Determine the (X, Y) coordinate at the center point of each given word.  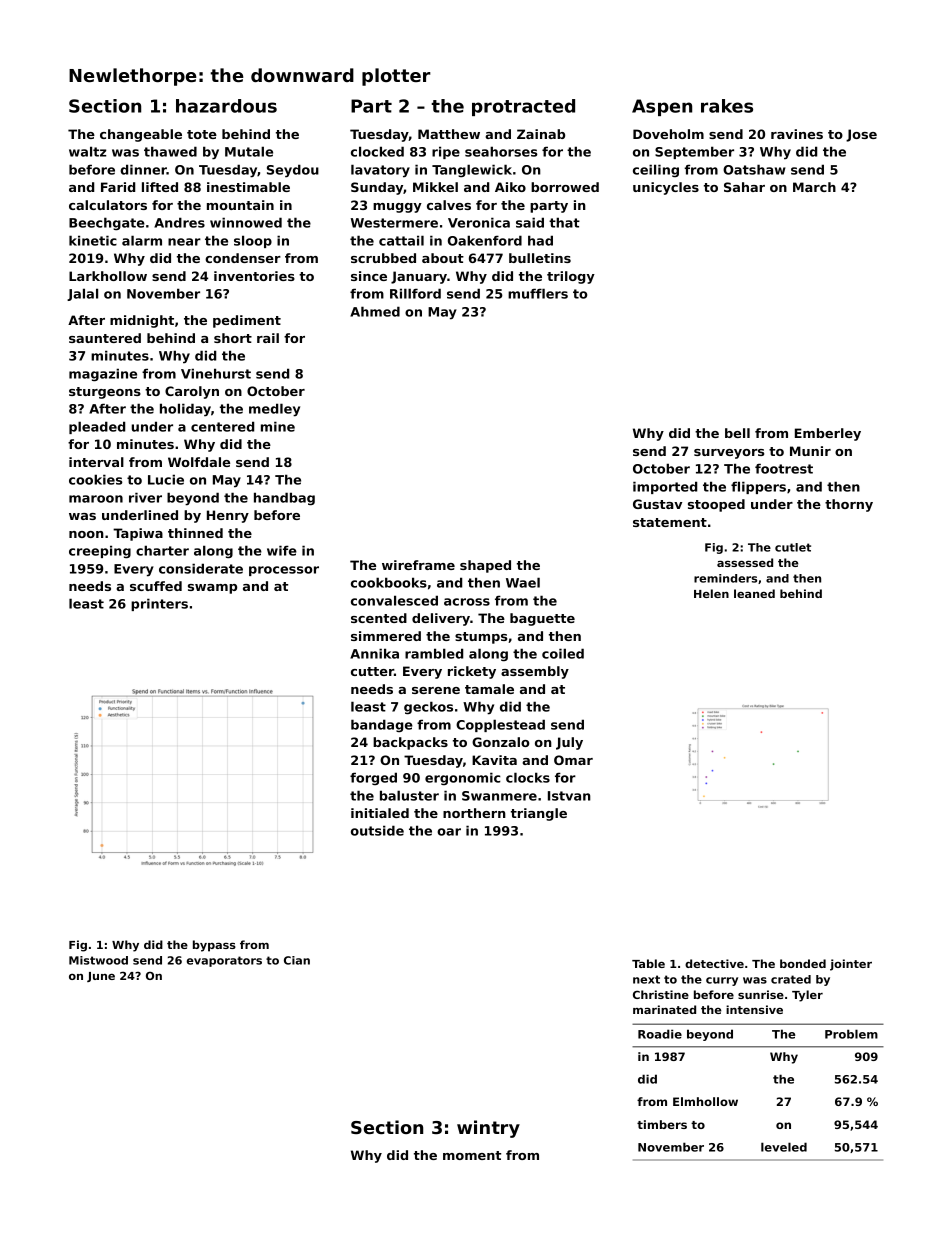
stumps (481, 638)
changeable (141, 135)
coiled (563, 653)
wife (282, 550)
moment (472, 1155)
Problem (851, 1034)
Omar (573, 760)
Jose (861, 135)
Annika (374, 653)
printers (159, 604)
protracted (523, 107)
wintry (488, 1129)
